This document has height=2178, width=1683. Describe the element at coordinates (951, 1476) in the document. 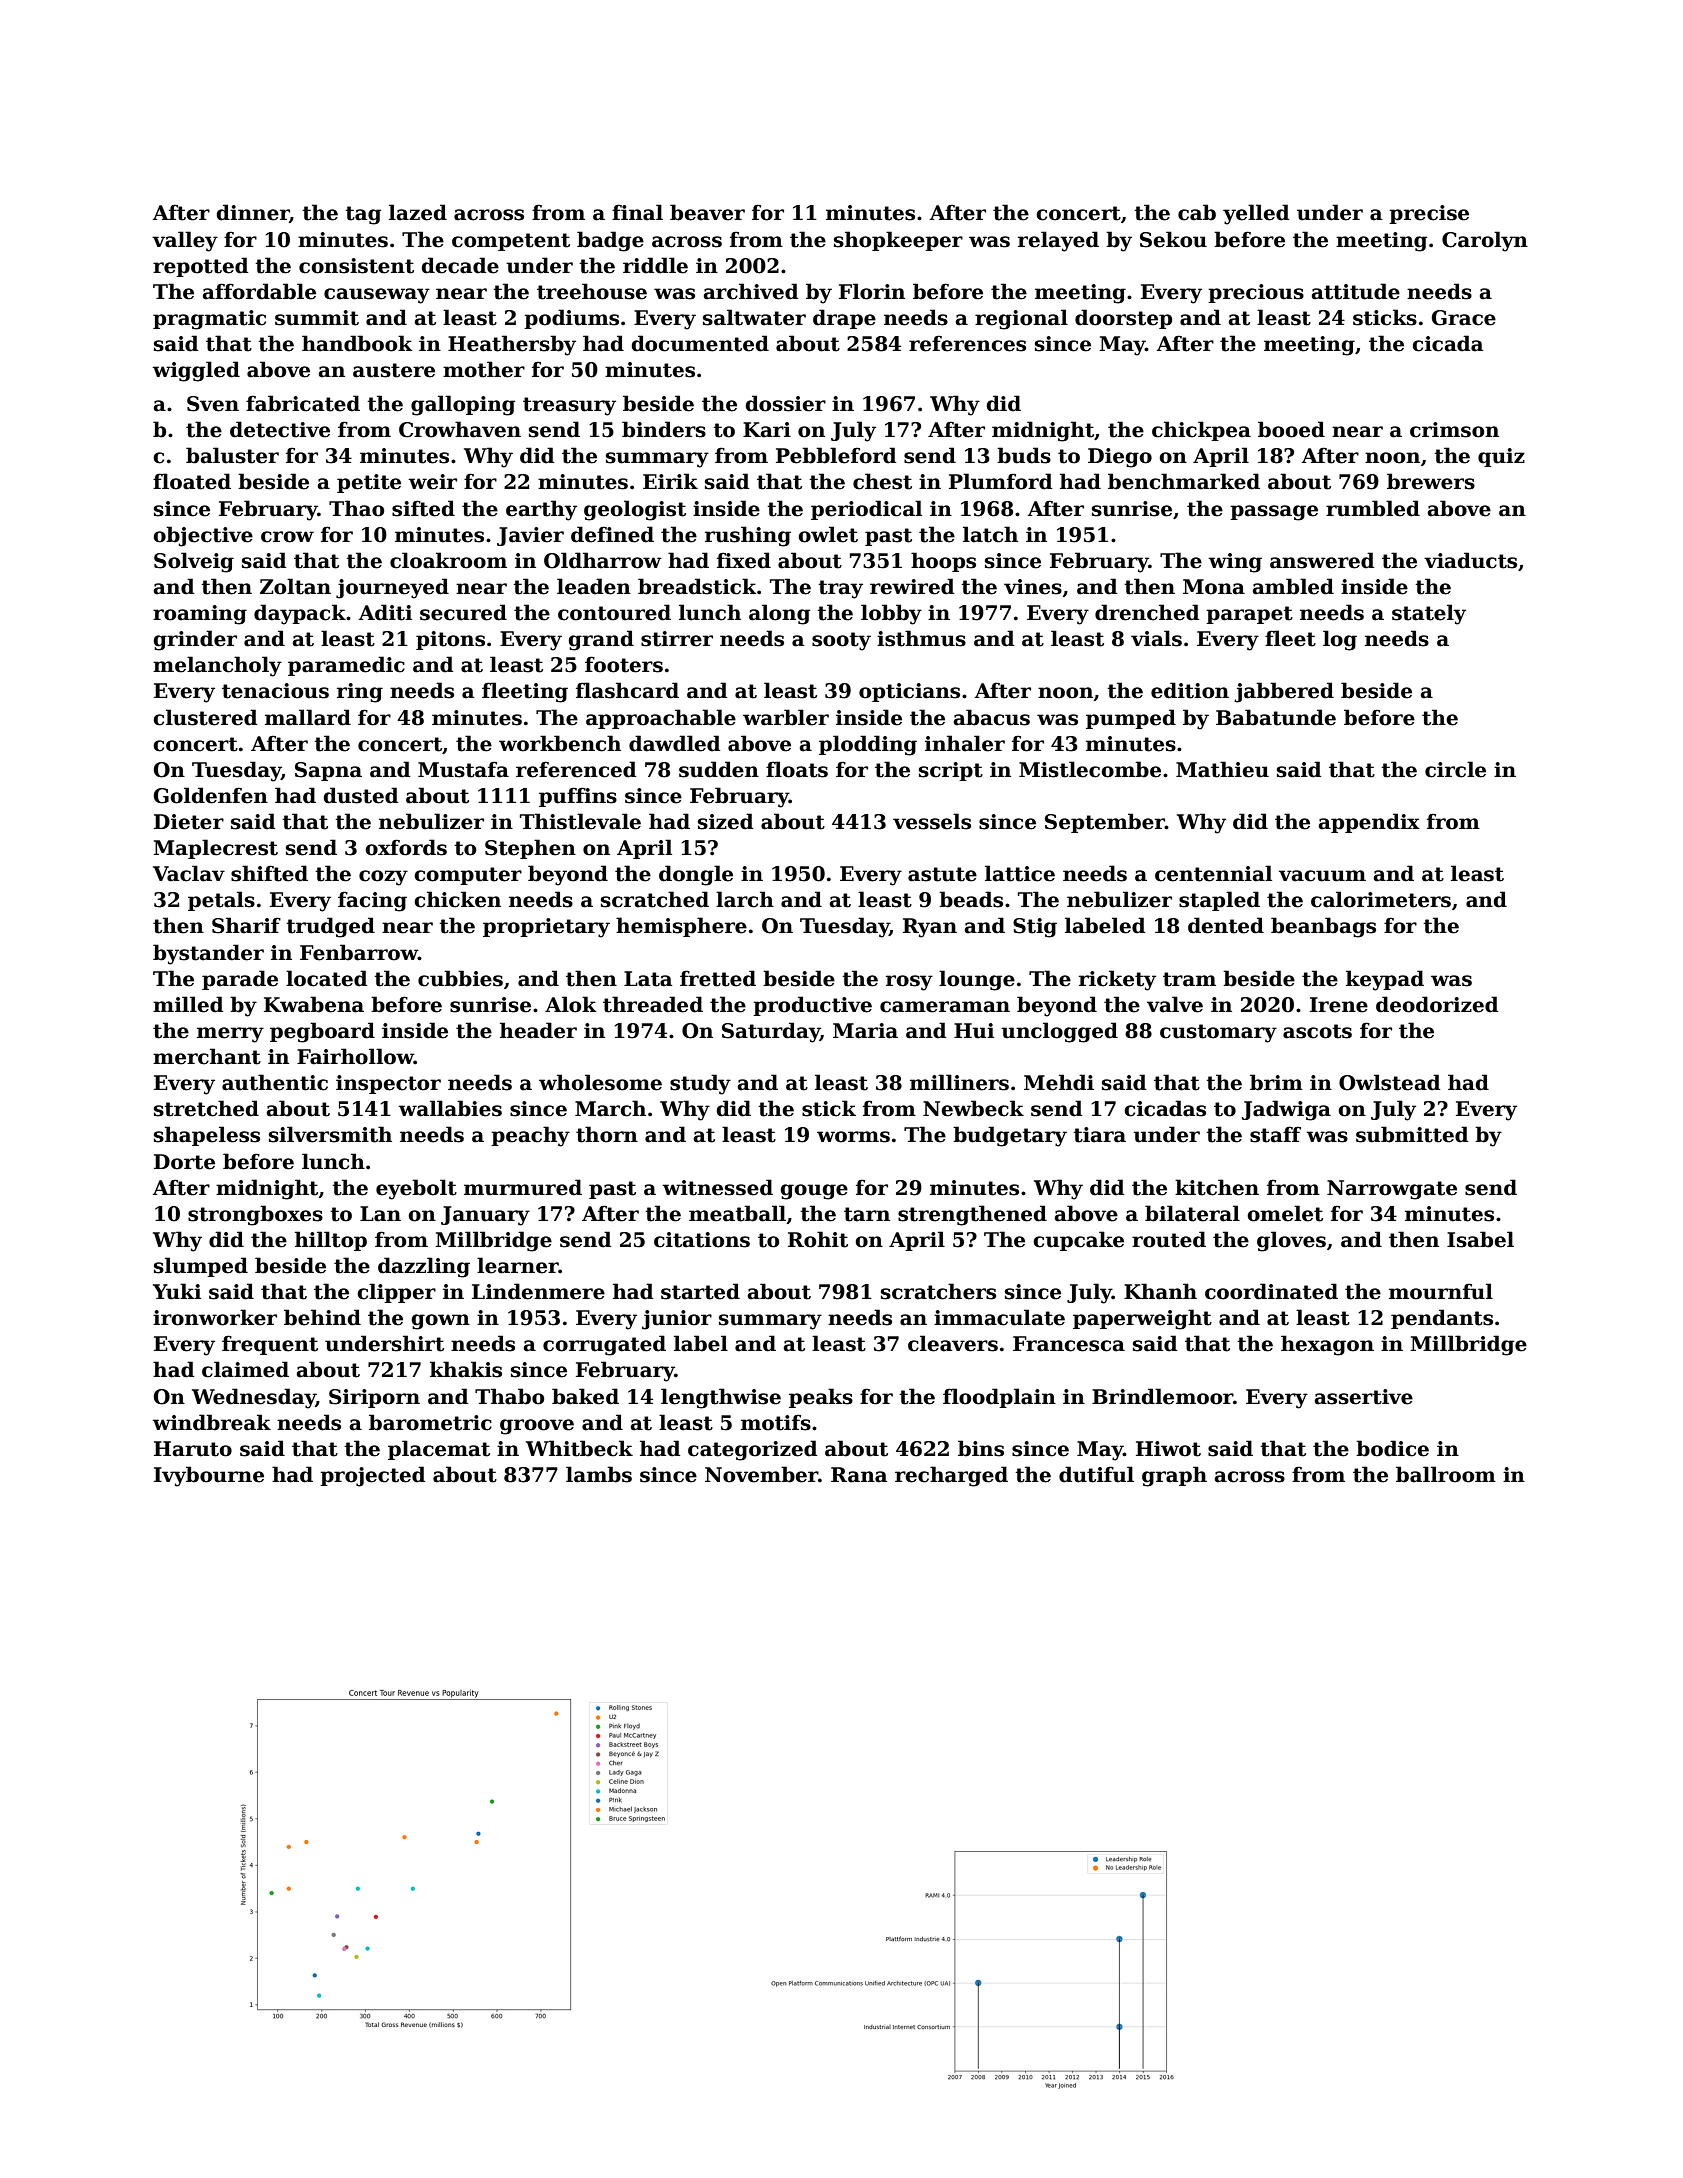

I see `recharged` at that location.
